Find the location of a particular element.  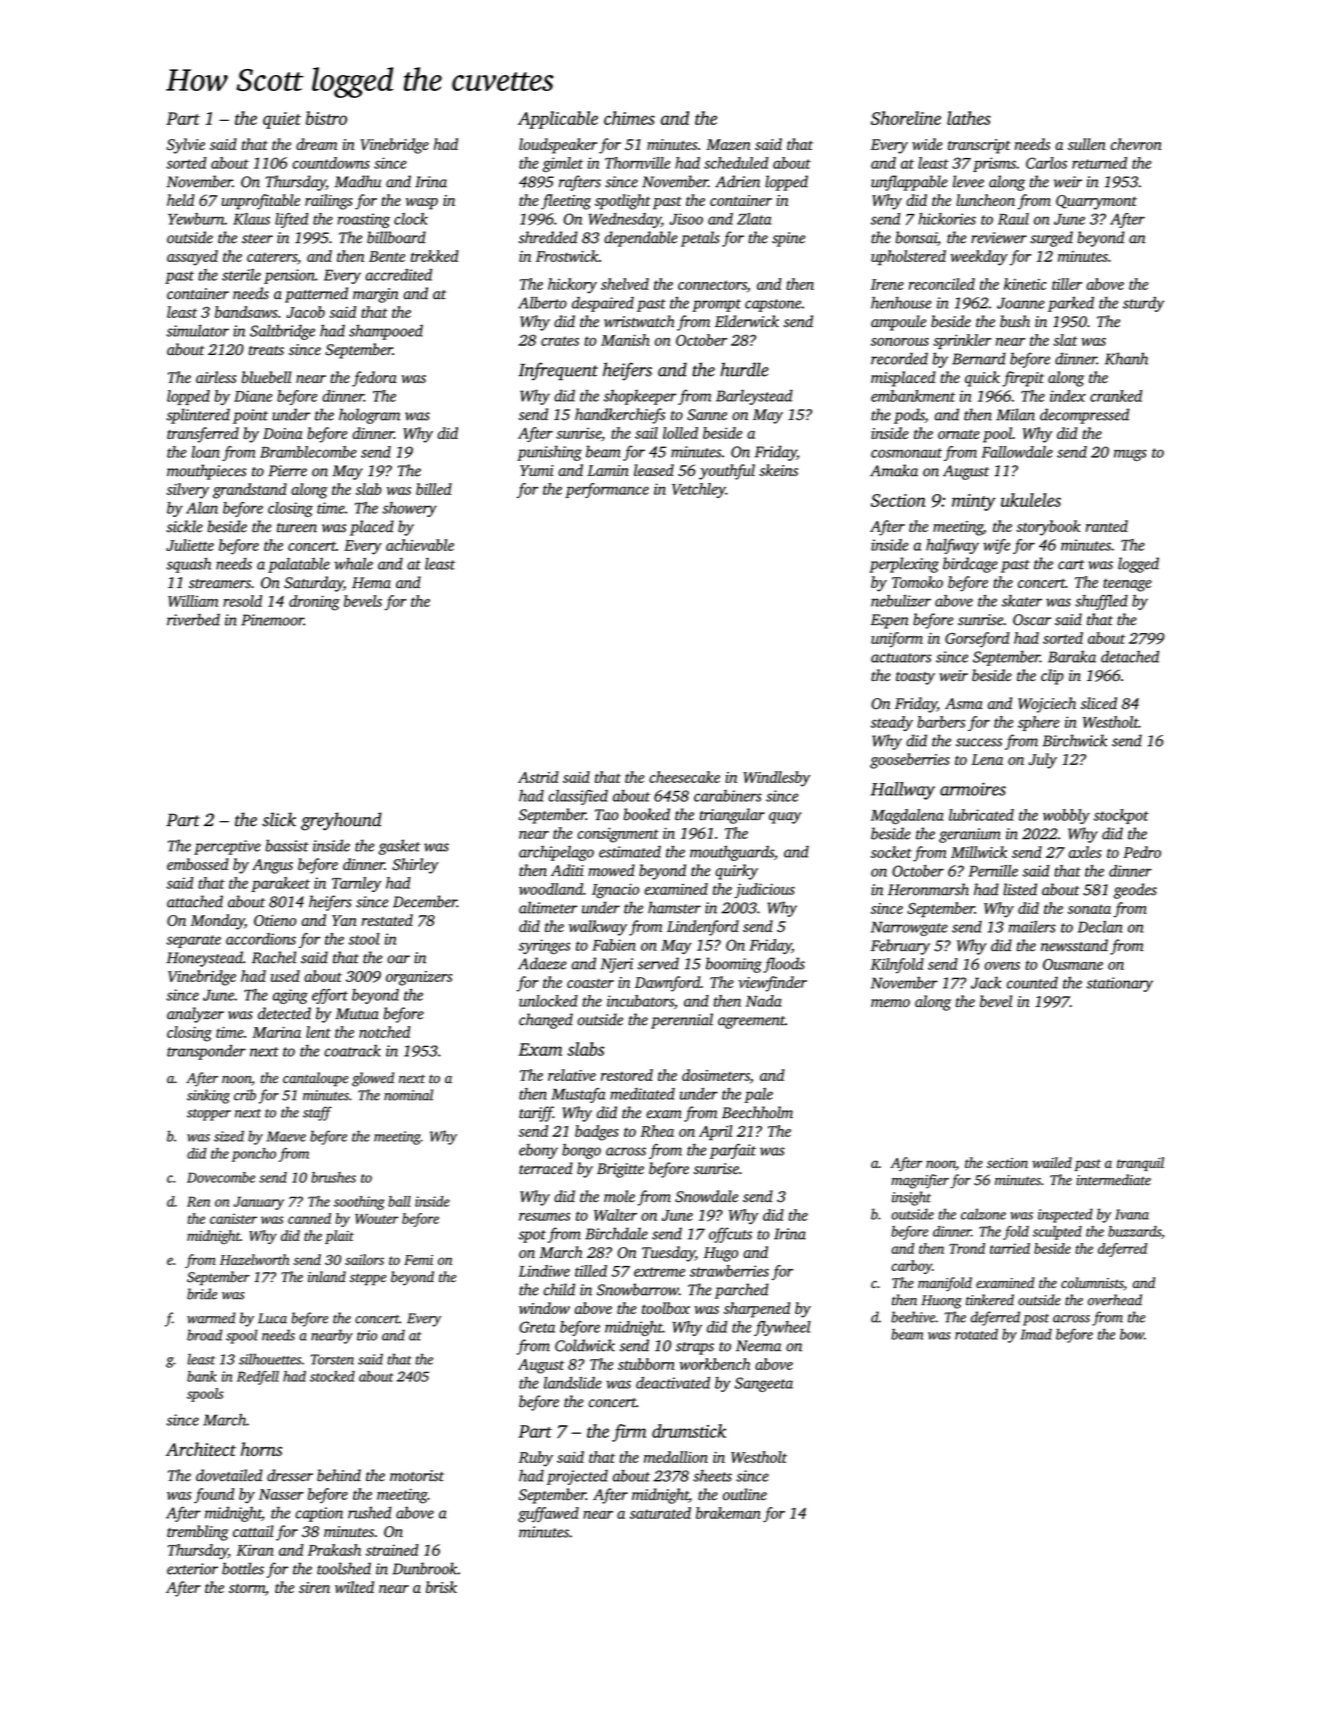

Quarrymont is located at coordinates (1096, 202).
